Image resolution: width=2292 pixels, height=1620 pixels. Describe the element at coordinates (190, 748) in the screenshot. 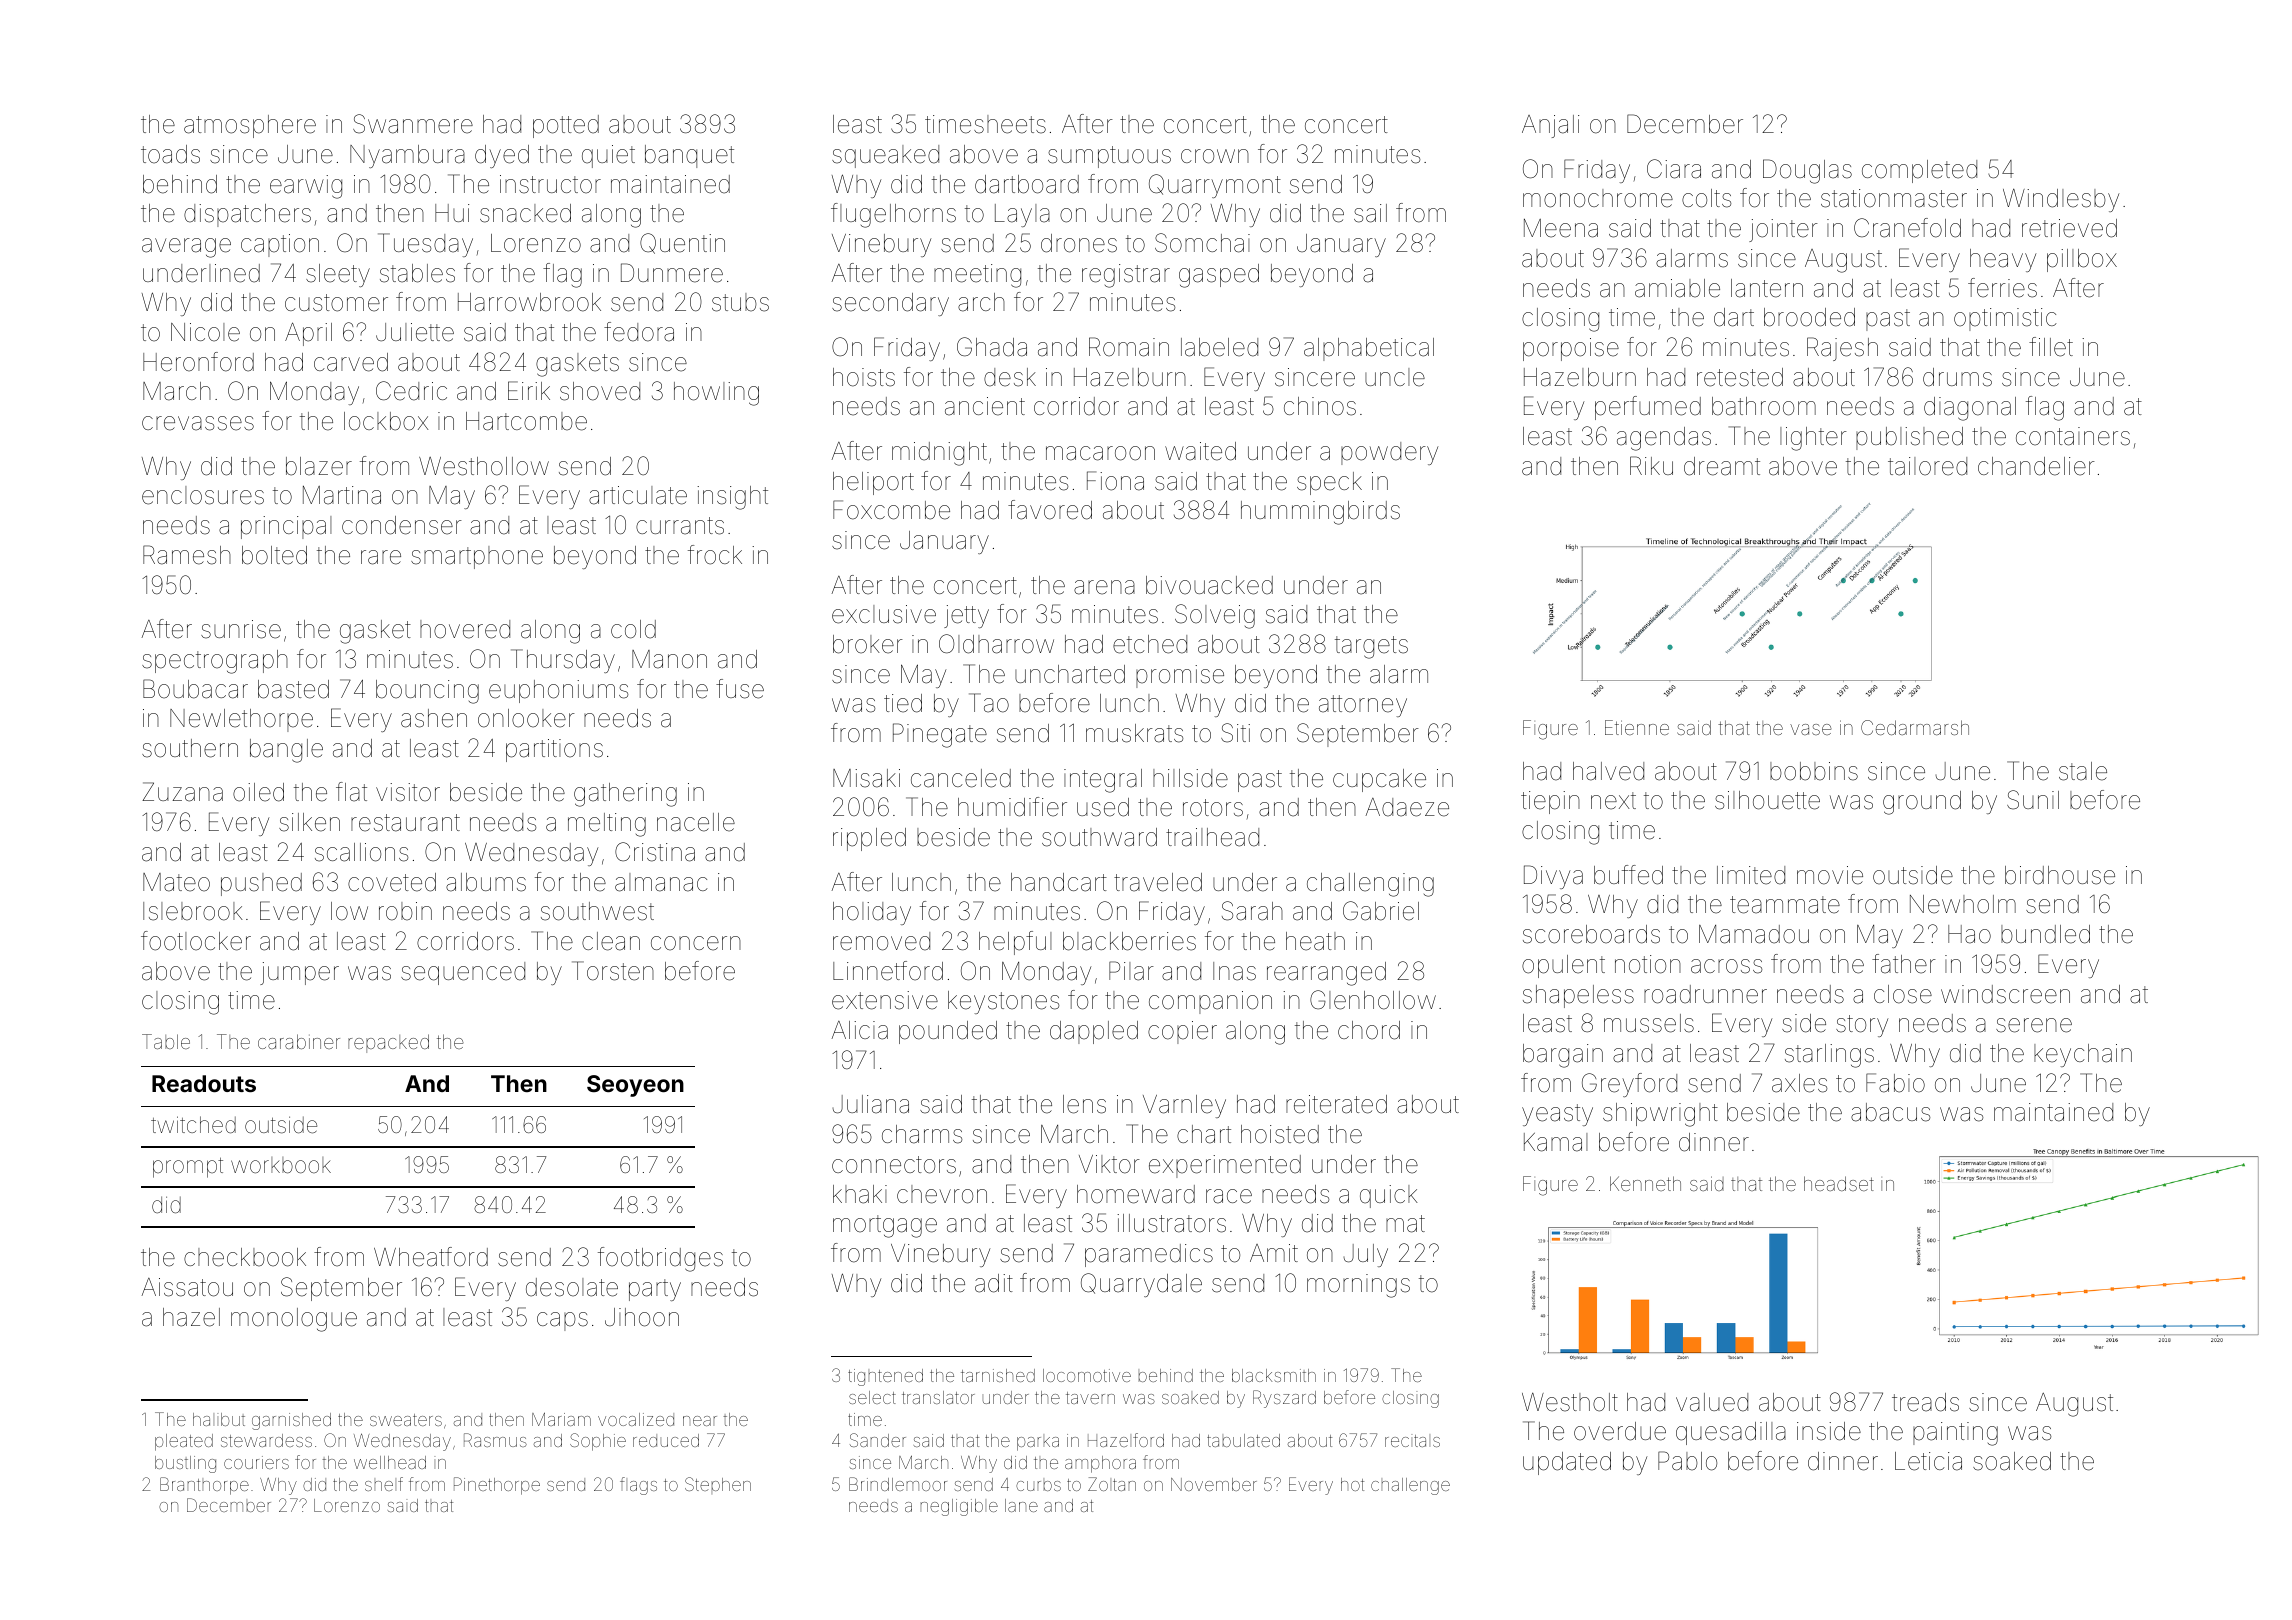

I see `southern` at that location.
